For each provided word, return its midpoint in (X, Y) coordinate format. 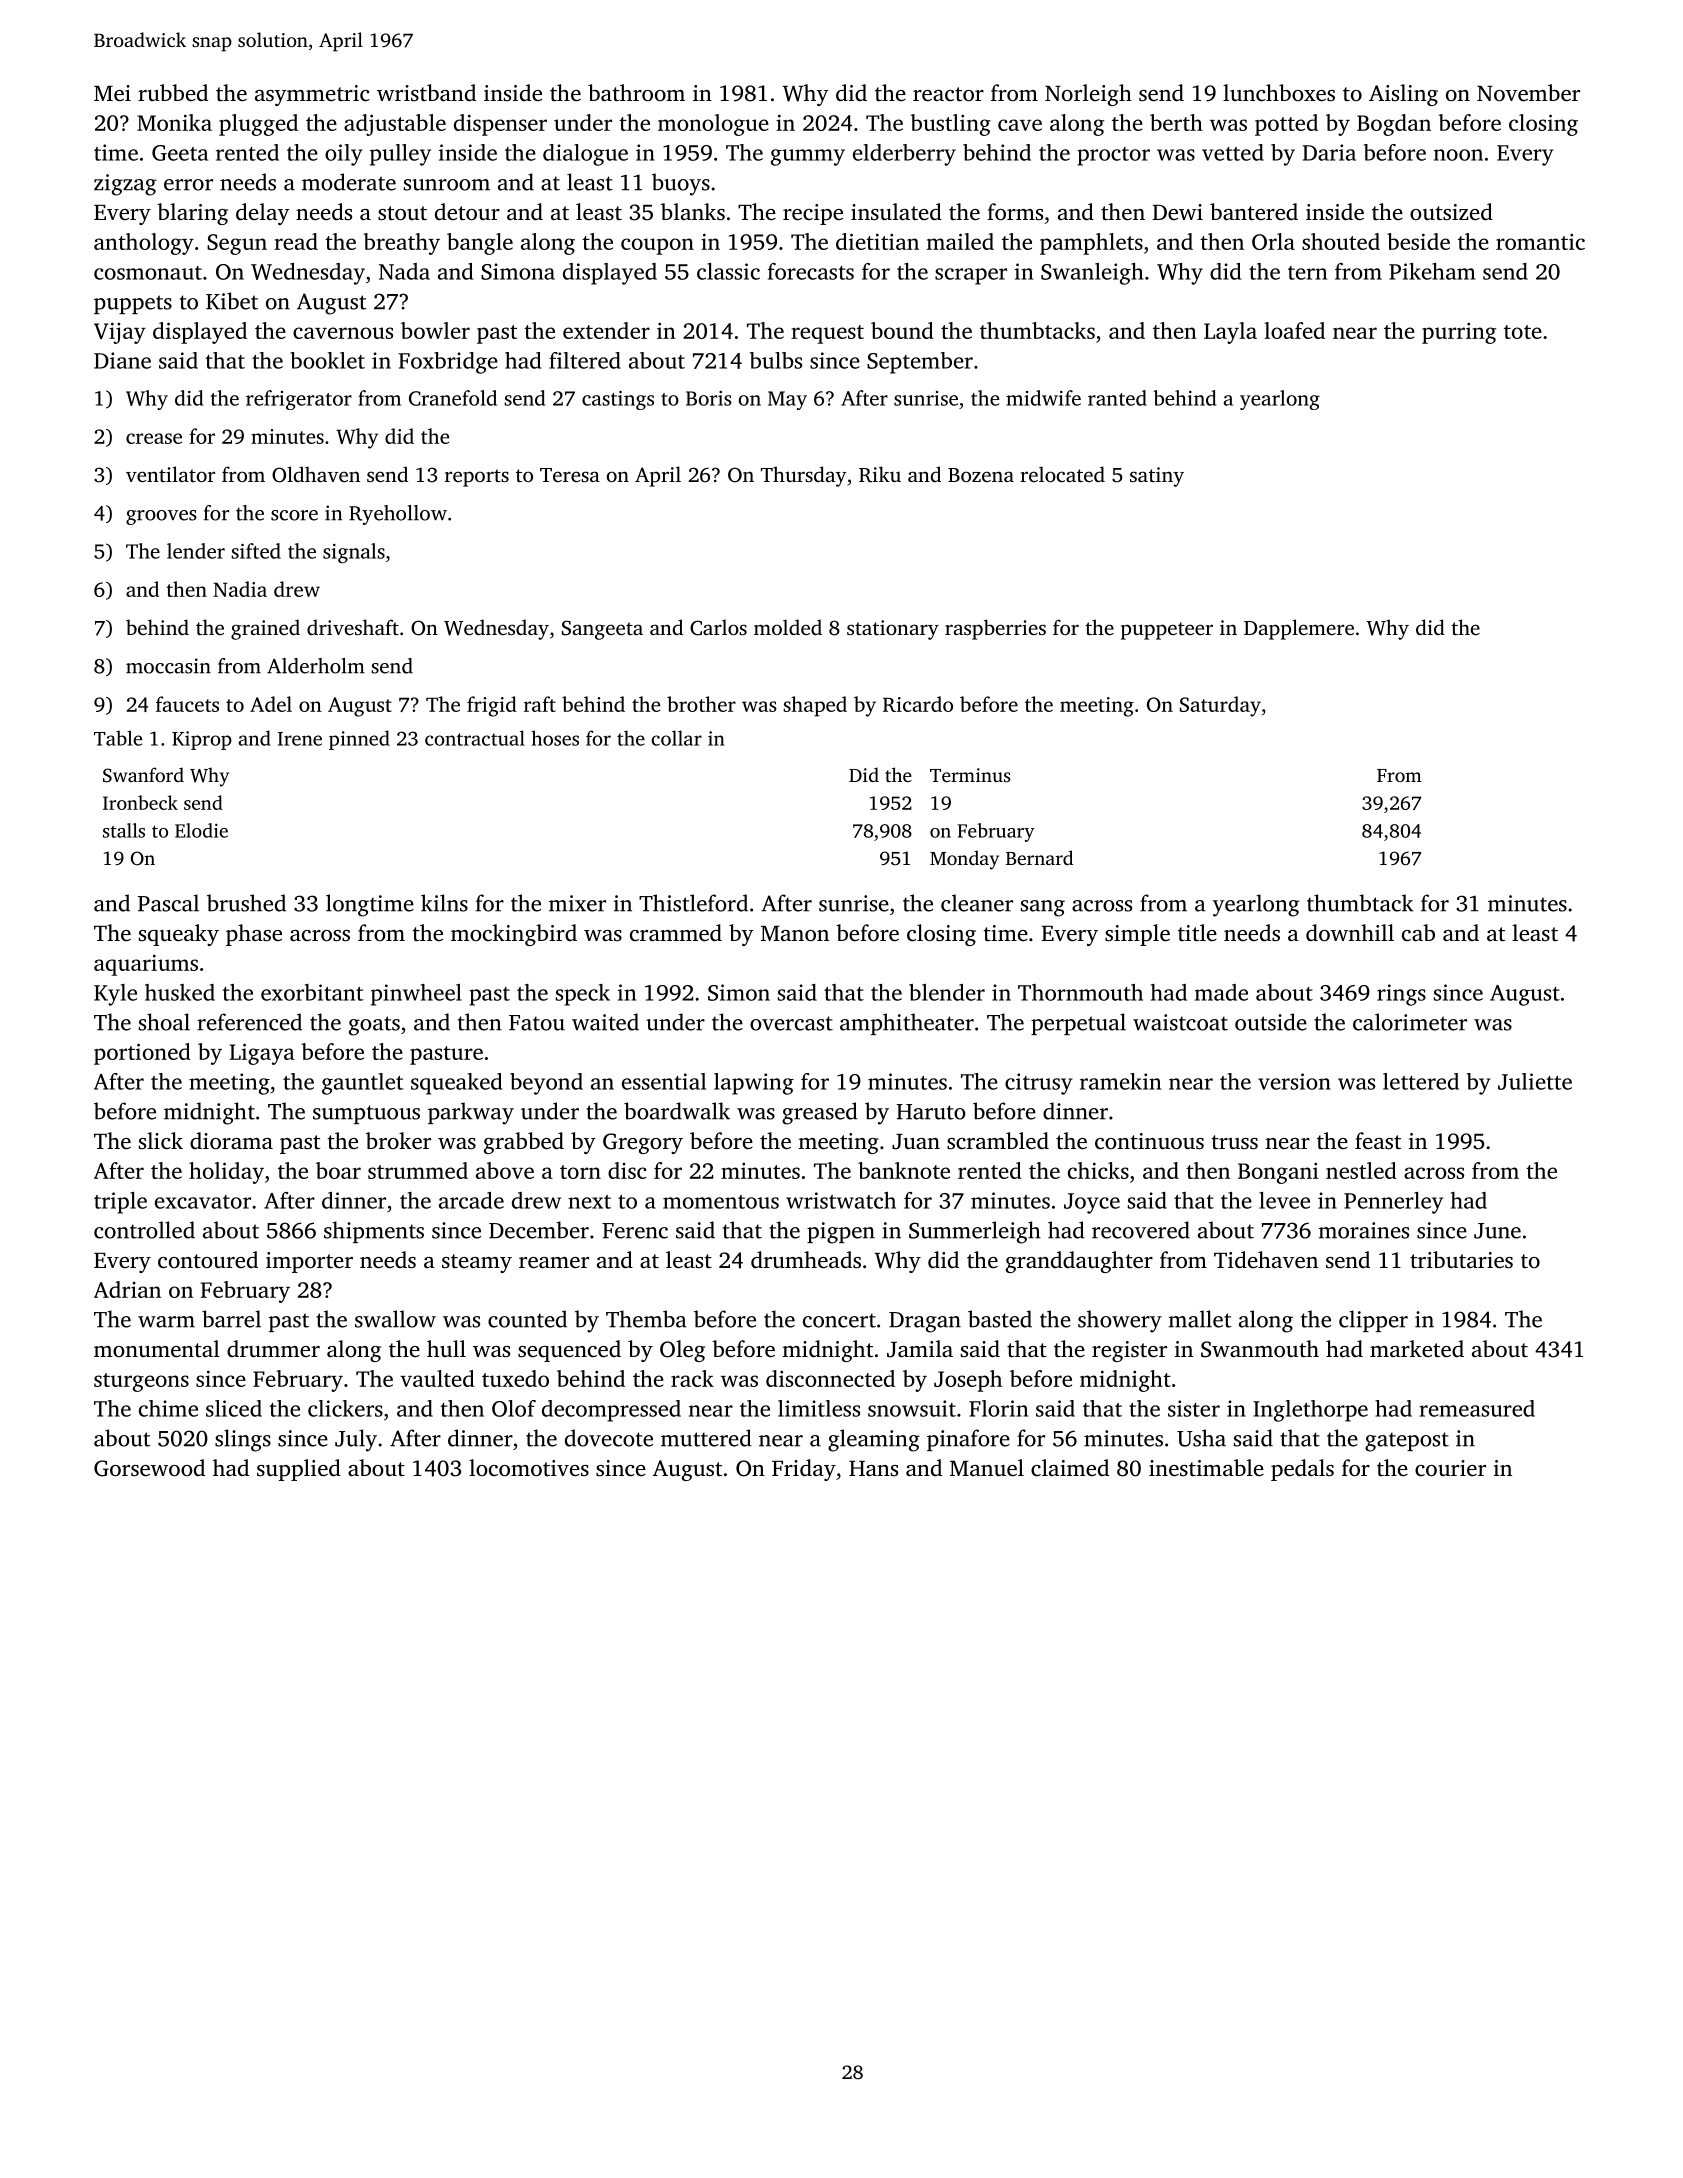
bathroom (636, 92)
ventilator (170, 474)
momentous (721, 1202)
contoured (208, 1260)
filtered (585, 360)
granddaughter (1079, 1262)
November (1528, 93)
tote (1523, 332)
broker (398, 1141)
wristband (426, 92)
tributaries (1461, 1260)
